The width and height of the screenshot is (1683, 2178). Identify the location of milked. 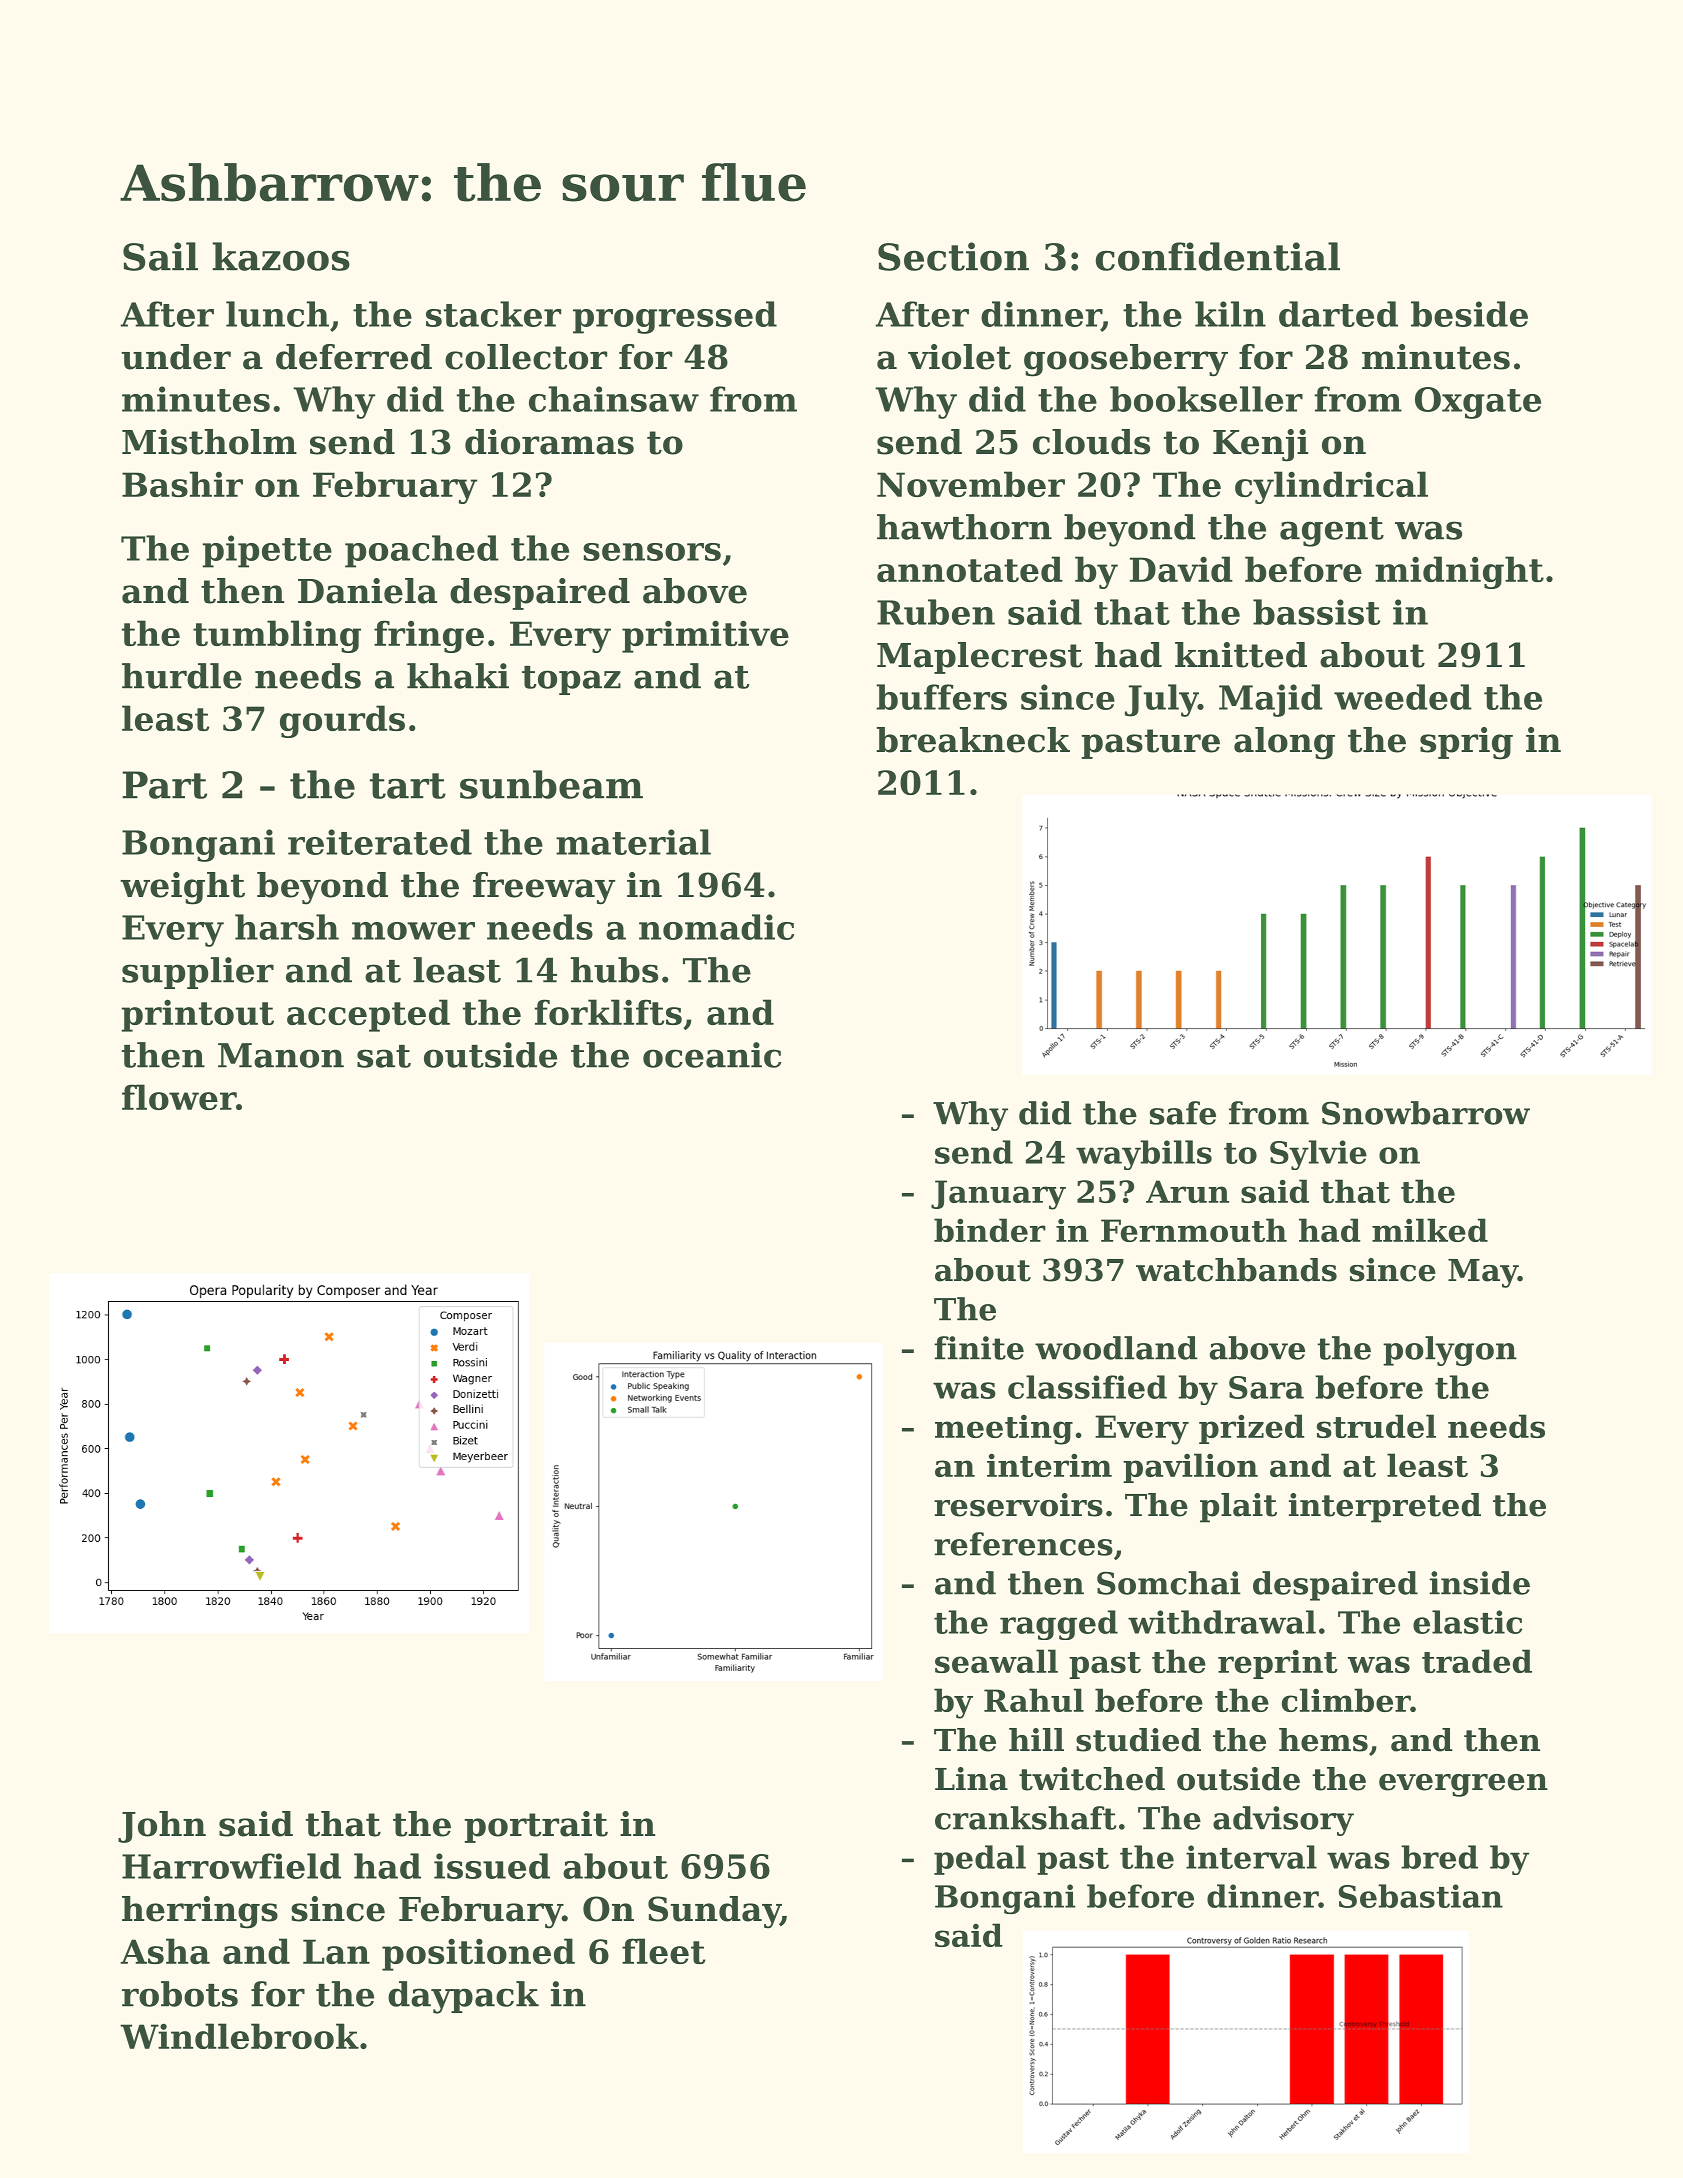
(1430, 1230).
